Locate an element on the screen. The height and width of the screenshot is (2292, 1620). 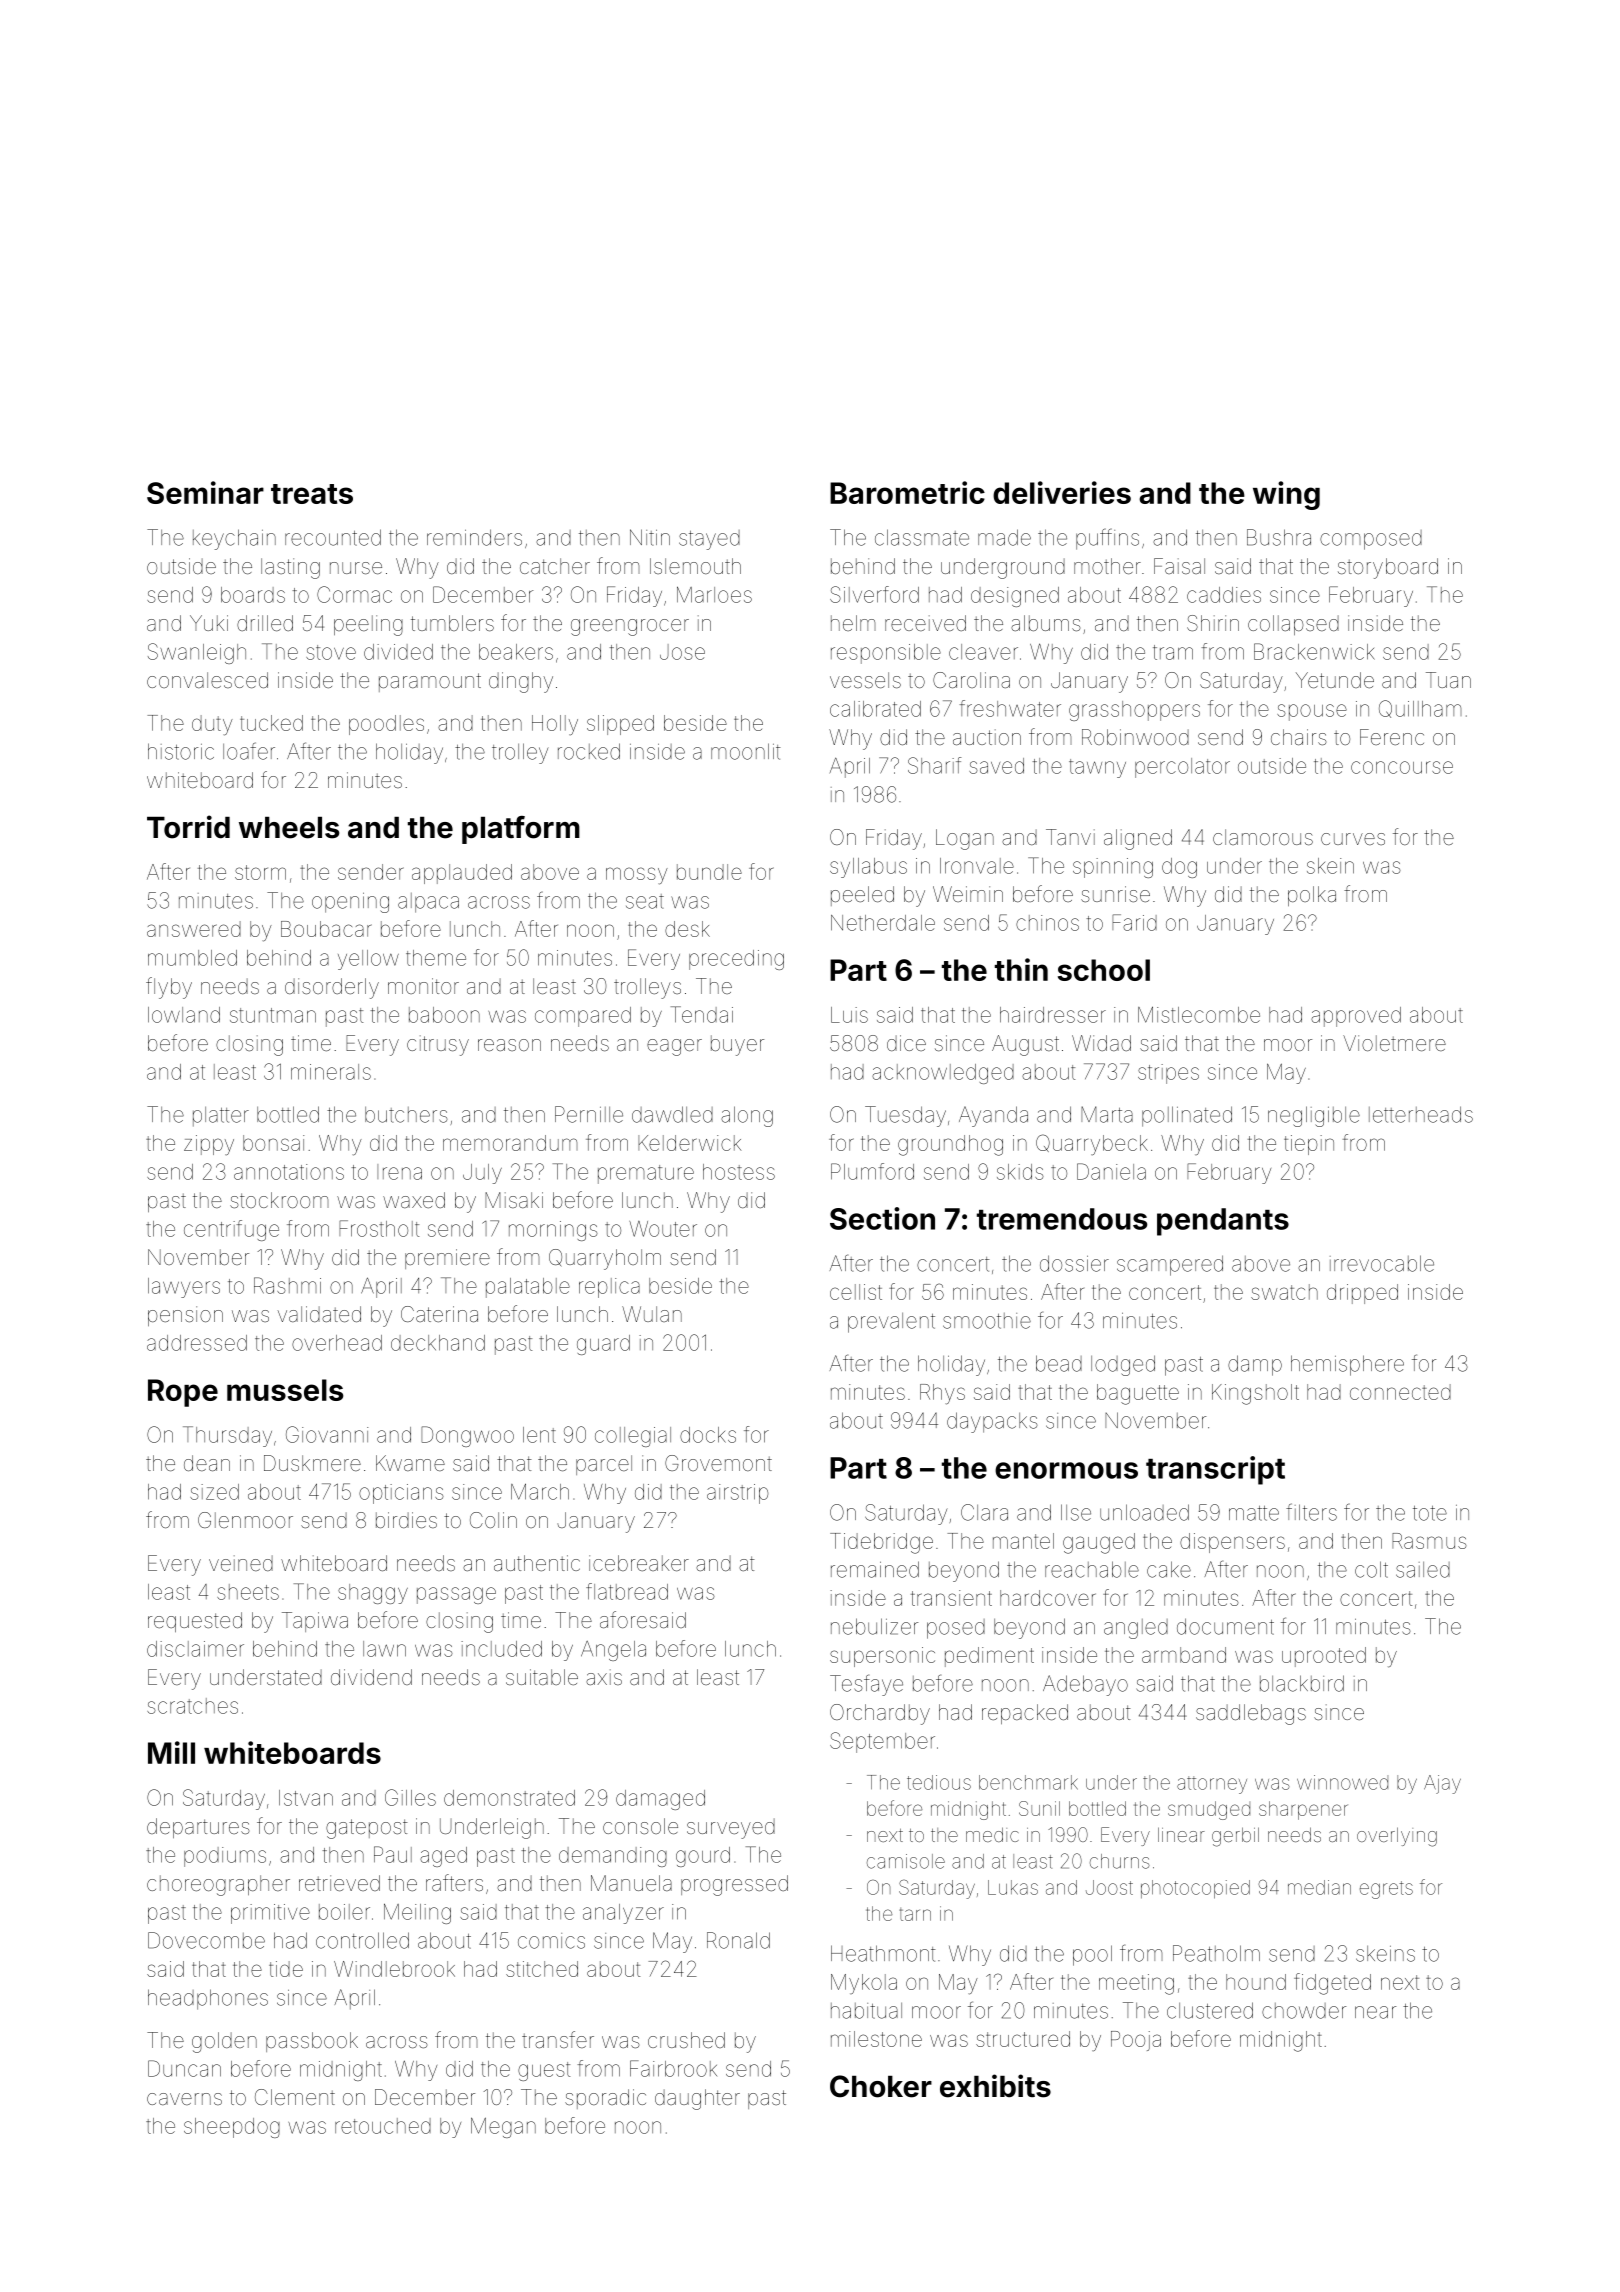
Gilles is located at coordinates (410, 1797).
